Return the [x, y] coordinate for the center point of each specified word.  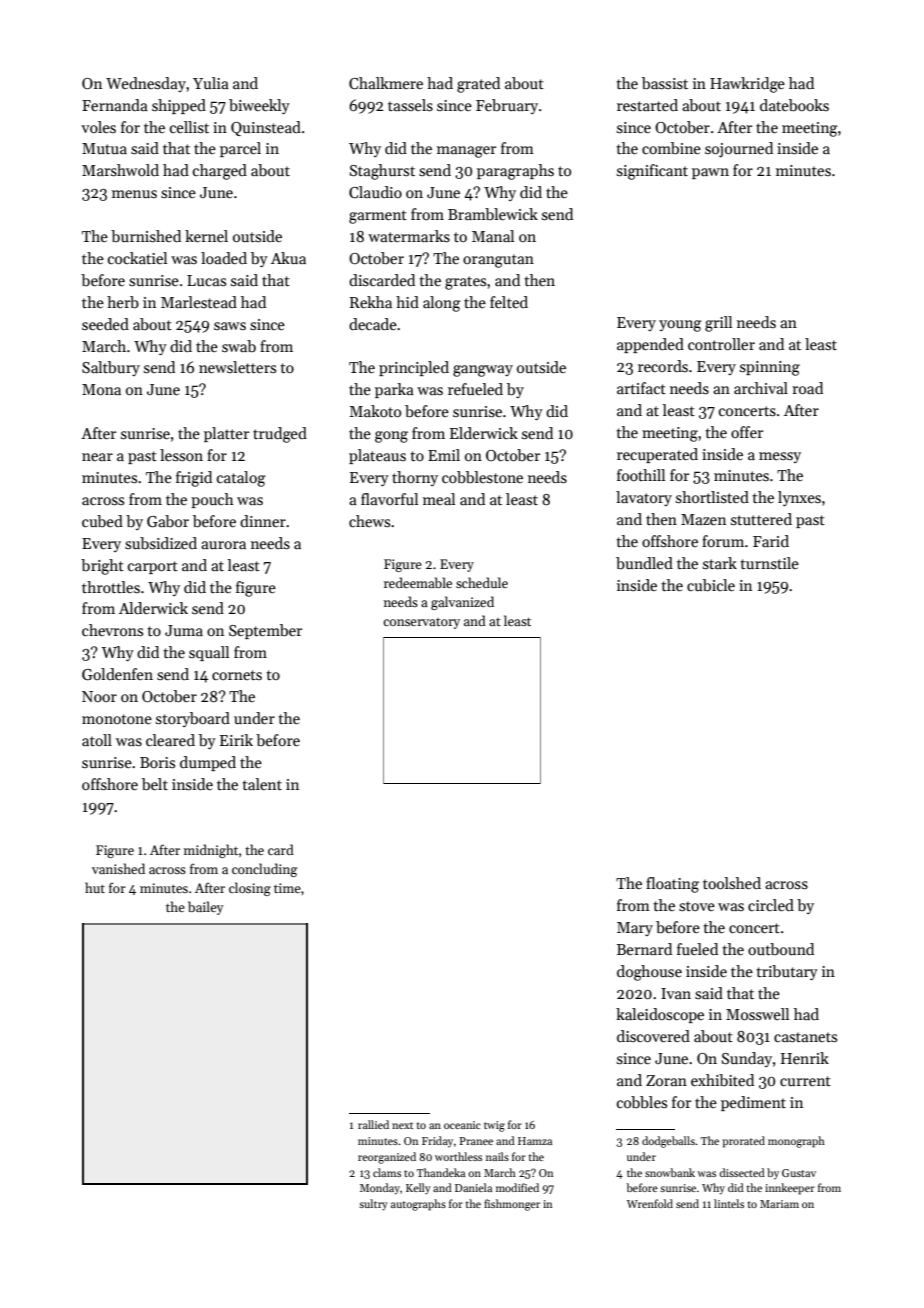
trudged [280, 435]
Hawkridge [747, 85]
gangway [483, 371]
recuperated [657, 455]
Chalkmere [386, 83]
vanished [118, 868]
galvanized [462, 603]
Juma [184, 630]
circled [771, 905]
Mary [635, 929]
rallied [373, 1124]
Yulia [211, 83]
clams [387, 1172]
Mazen [703, 519]
